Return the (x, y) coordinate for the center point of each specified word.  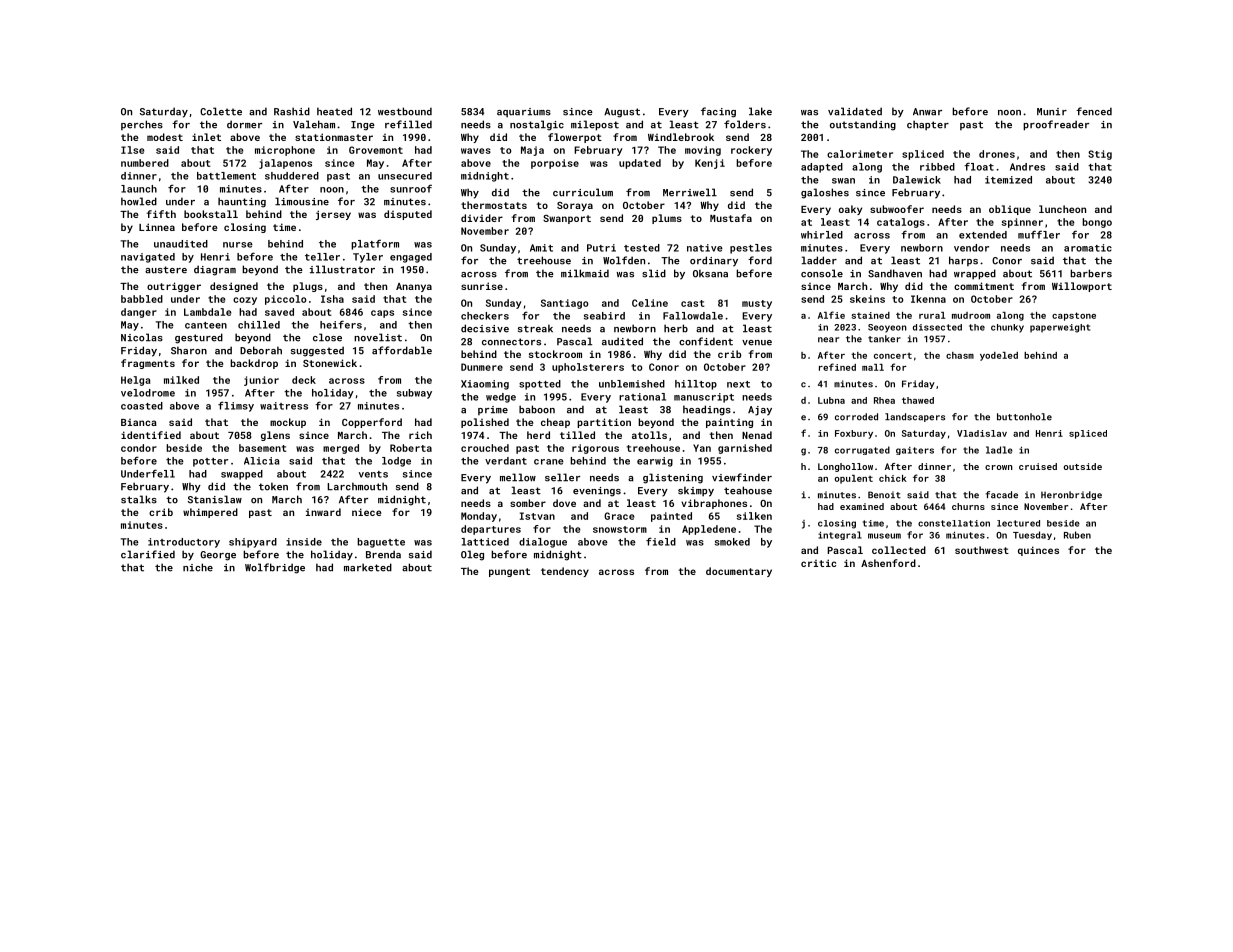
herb (676, 328)
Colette (221, 111)
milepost (595, 125)
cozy (245, 301)
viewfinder (742, 477)
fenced (1094, 111)
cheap (555, 423)
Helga (136, 381)
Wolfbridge (275, 568)
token (273, 486)
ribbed (937, 167)
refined (837, 367)
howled (139, 201)
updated (640, 164)
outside (1083, 466)
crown (999, 467)
